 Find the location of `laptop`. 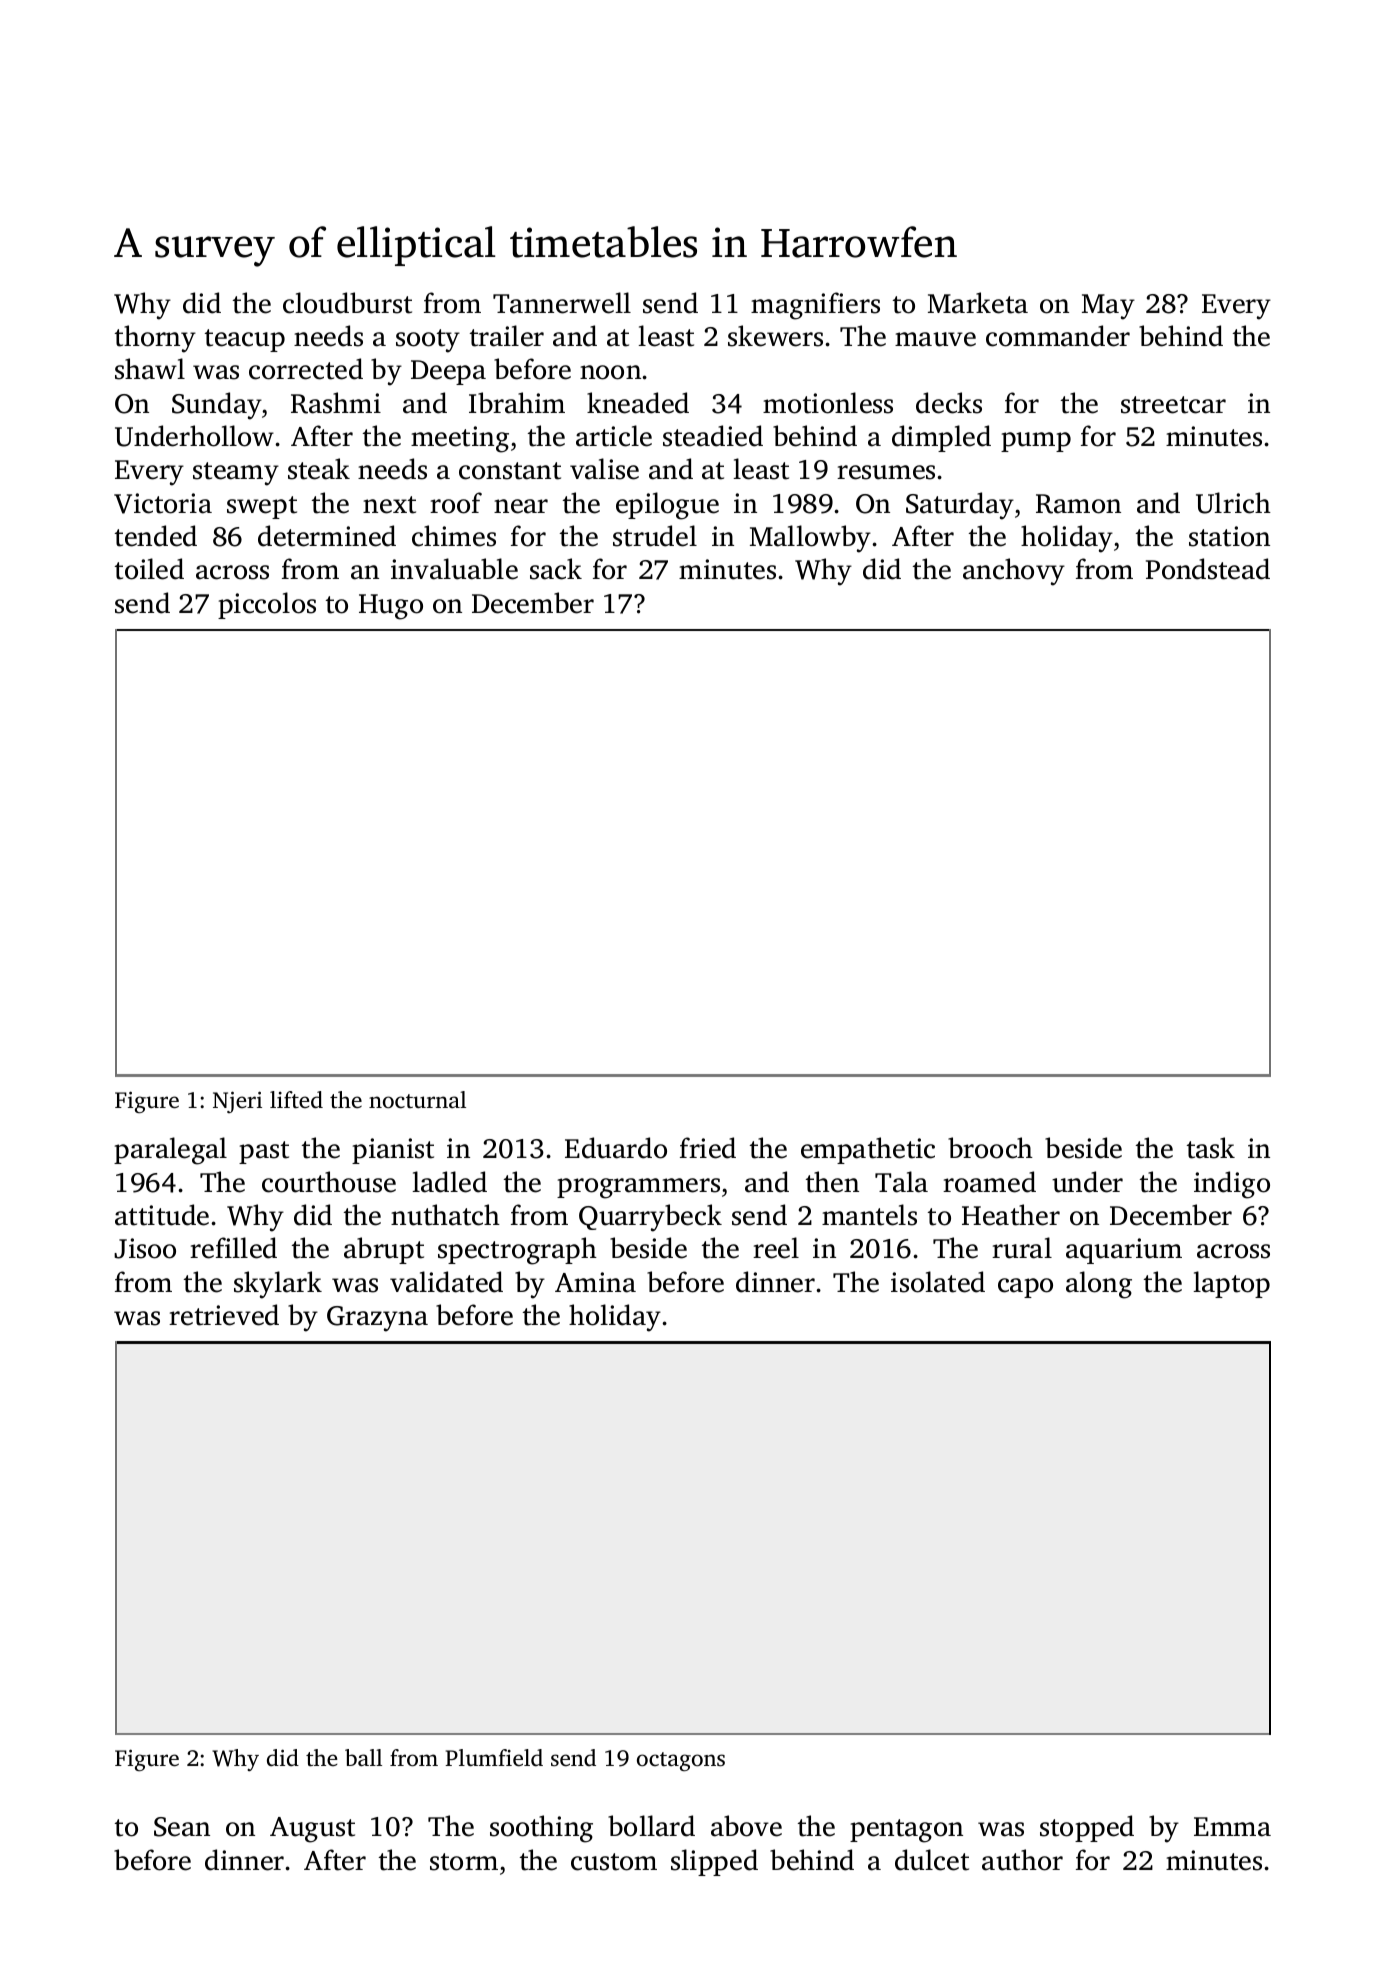

laptop is located at coordinates (1231, 1284).
